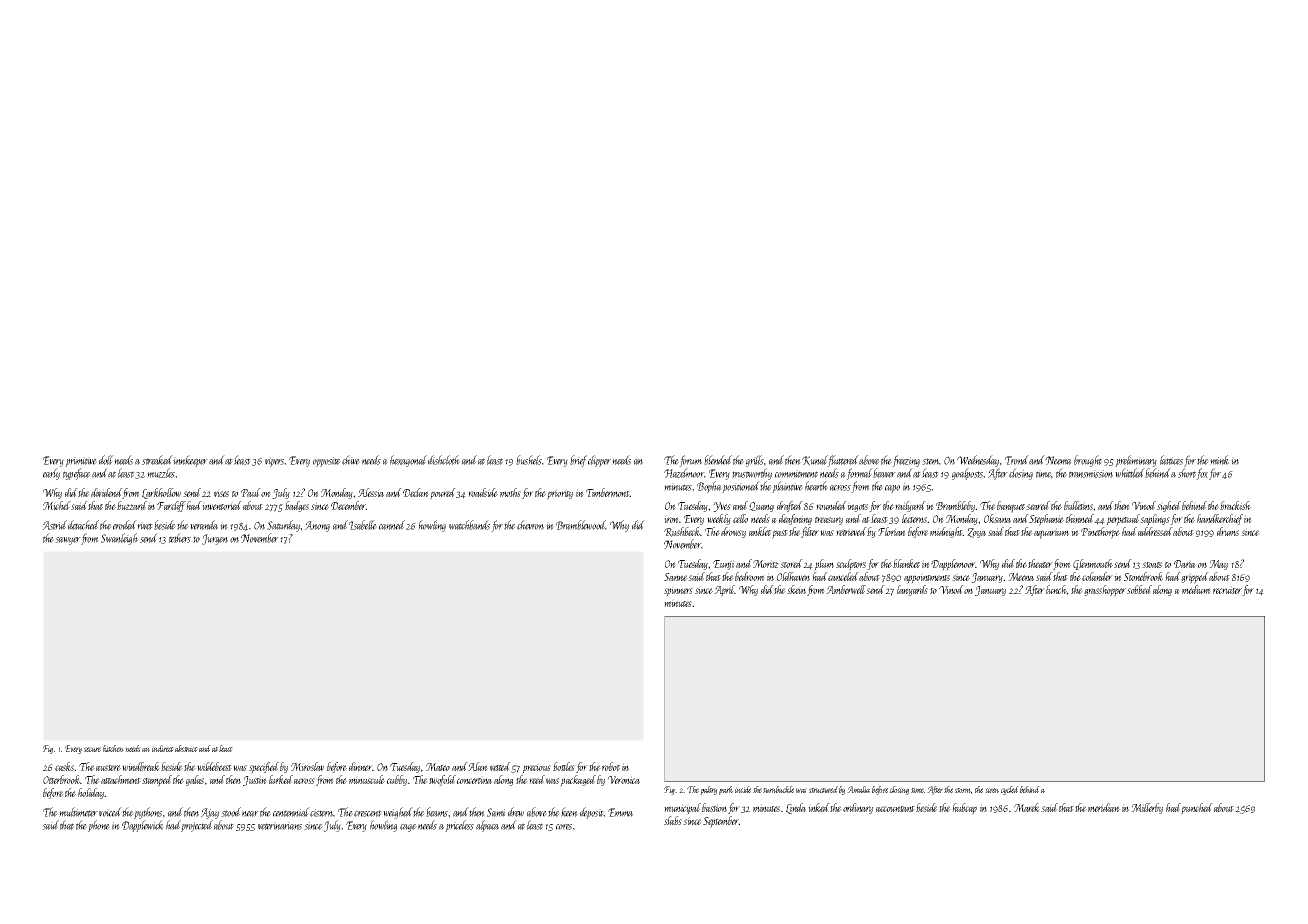  What do you see at coordinates (132, 505) in the document?
I see `buzzard` at bounding box center [132, 505].
